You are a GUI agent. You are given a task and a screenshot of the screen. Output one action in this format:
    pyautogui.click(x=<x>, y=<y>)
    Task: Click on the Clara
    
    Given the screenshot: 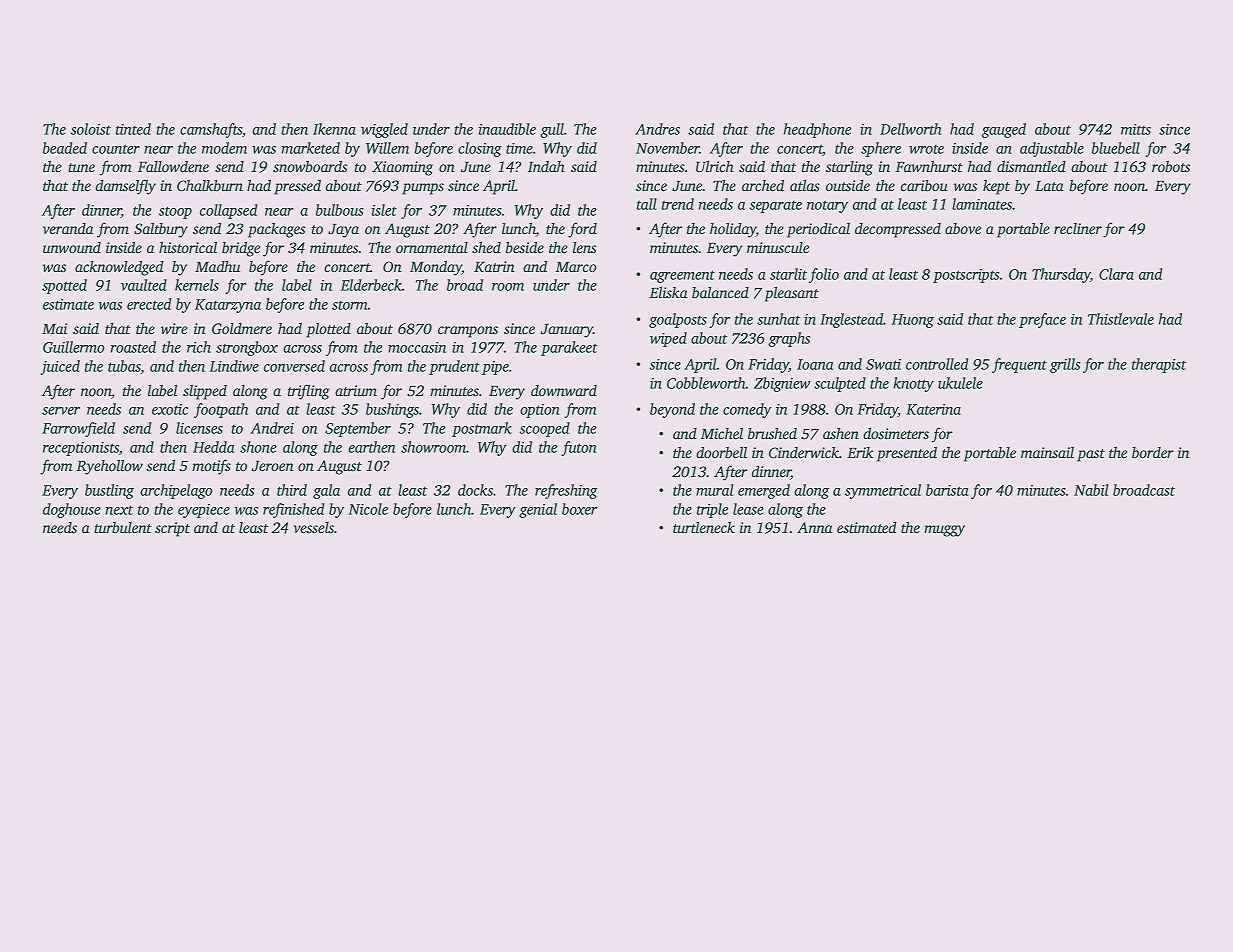 What is the action you would take?
    pyautogui.click(x=1116, y=274)
